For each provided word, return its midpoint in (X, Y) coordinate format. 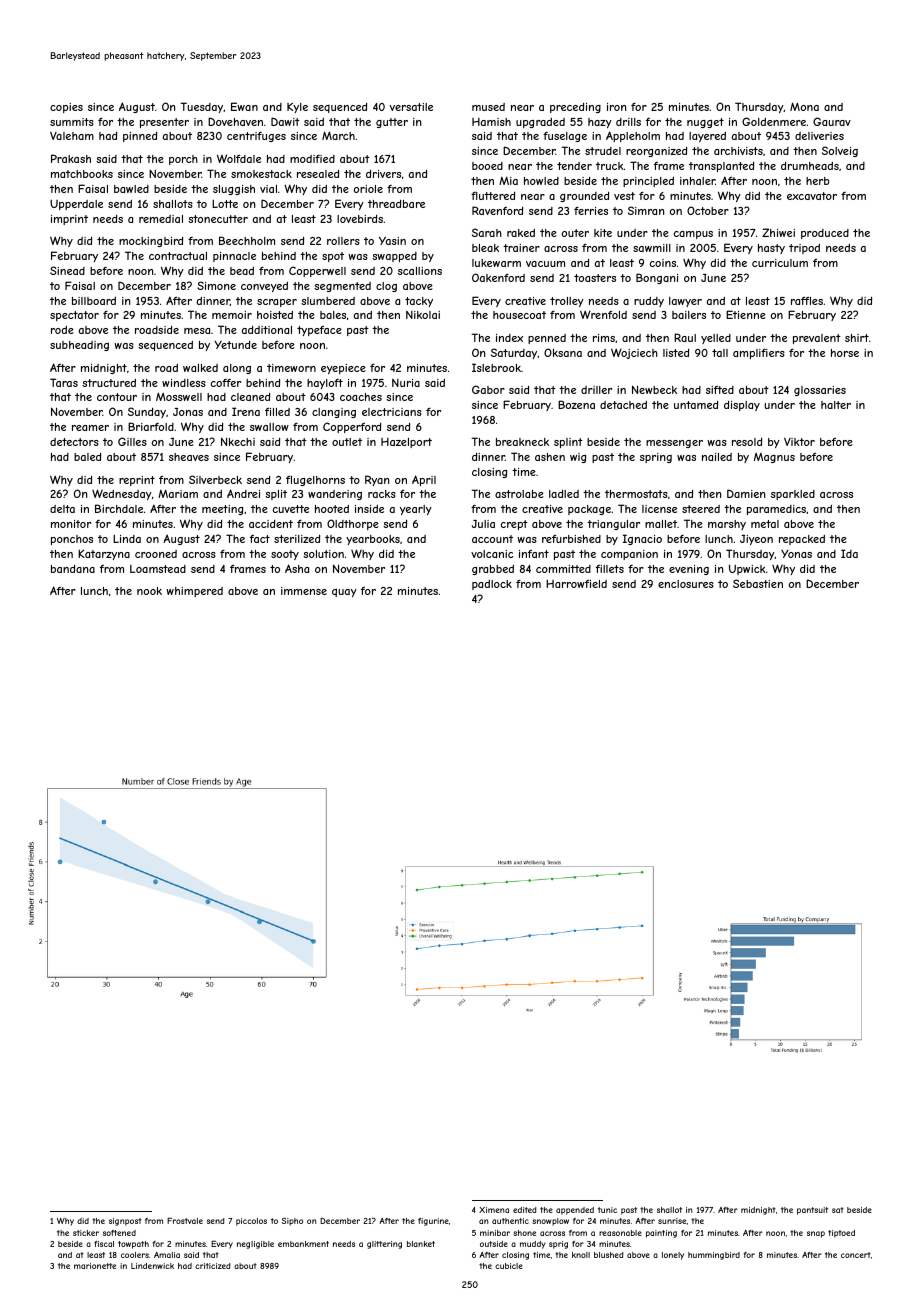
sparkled (793, 495)
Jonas (188, 412)
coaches (361, 397)
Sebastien (758, 583)
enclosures (686, 584)
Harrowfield (576, 584)
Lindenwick (152, 1266)
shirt (857, 338)
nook (149, 591)
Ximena (494, 1210)
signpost (125, 1222)
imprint (69, 220)
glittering (384, 1245)
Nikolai (423, 315)
